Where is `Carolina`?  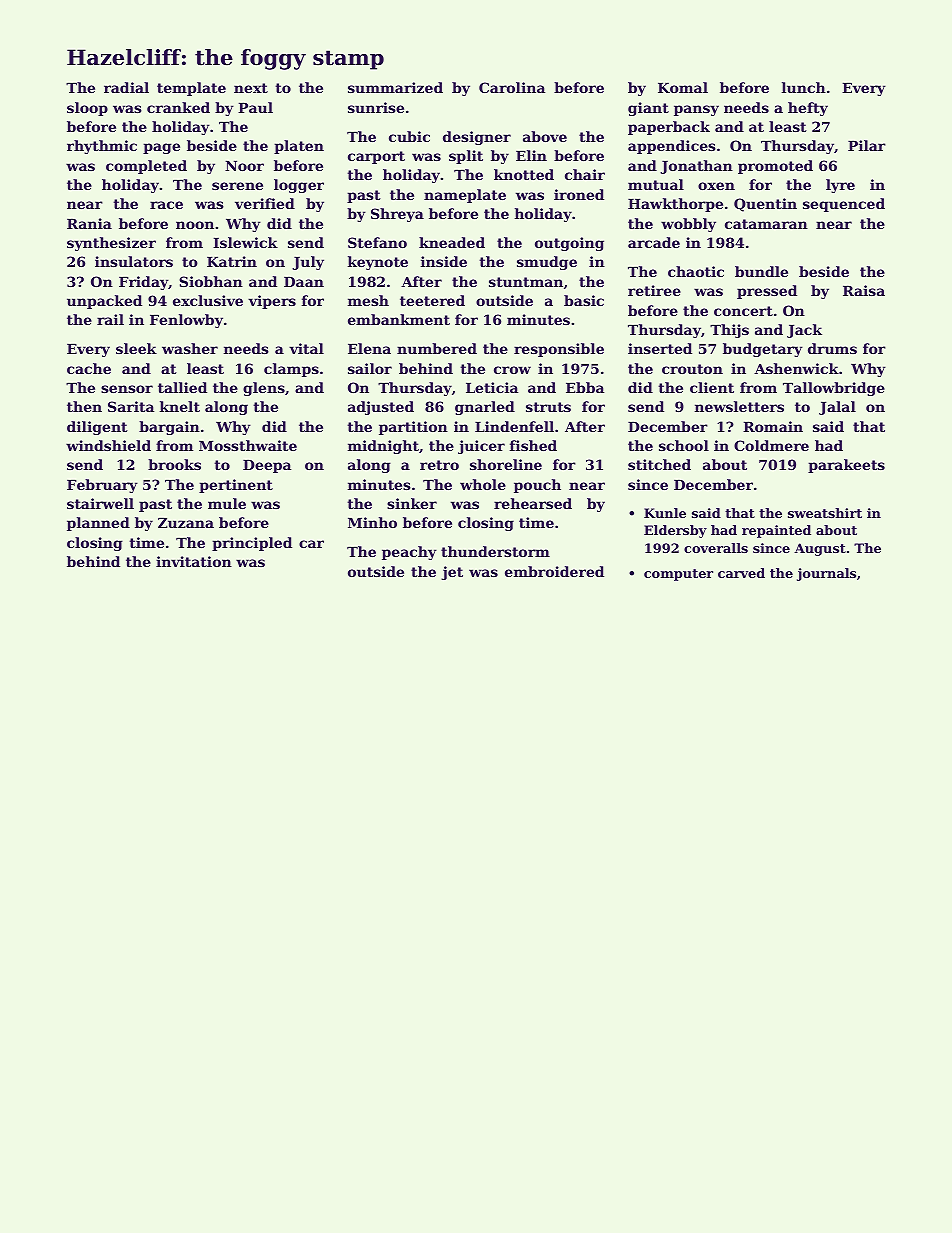 Carolina is located at coordinates (512, 87).
